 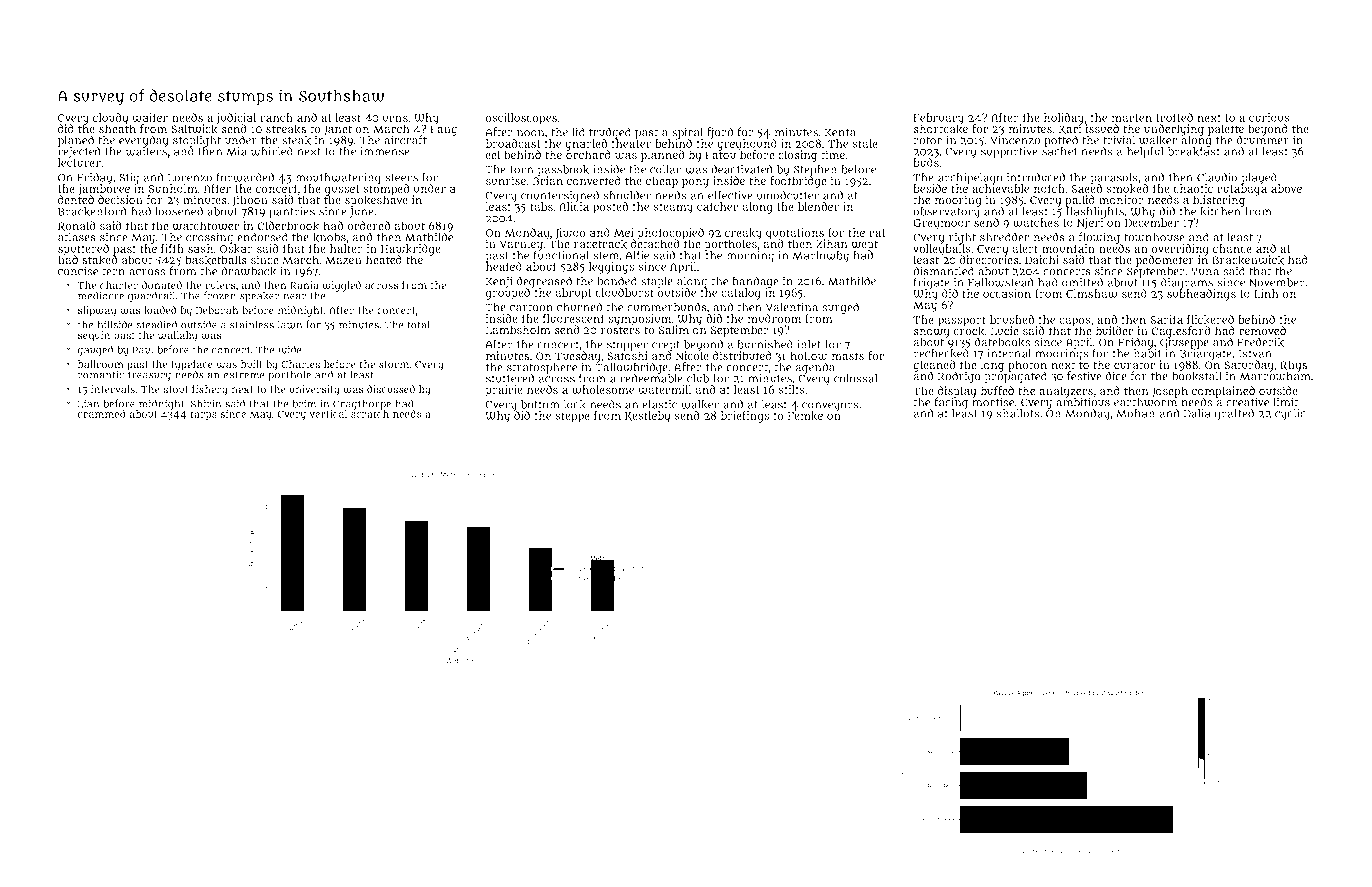 What do you see at coordinates (805, 416) in the screenshot?
I see `Femke` at bounding box center [805, 416].
